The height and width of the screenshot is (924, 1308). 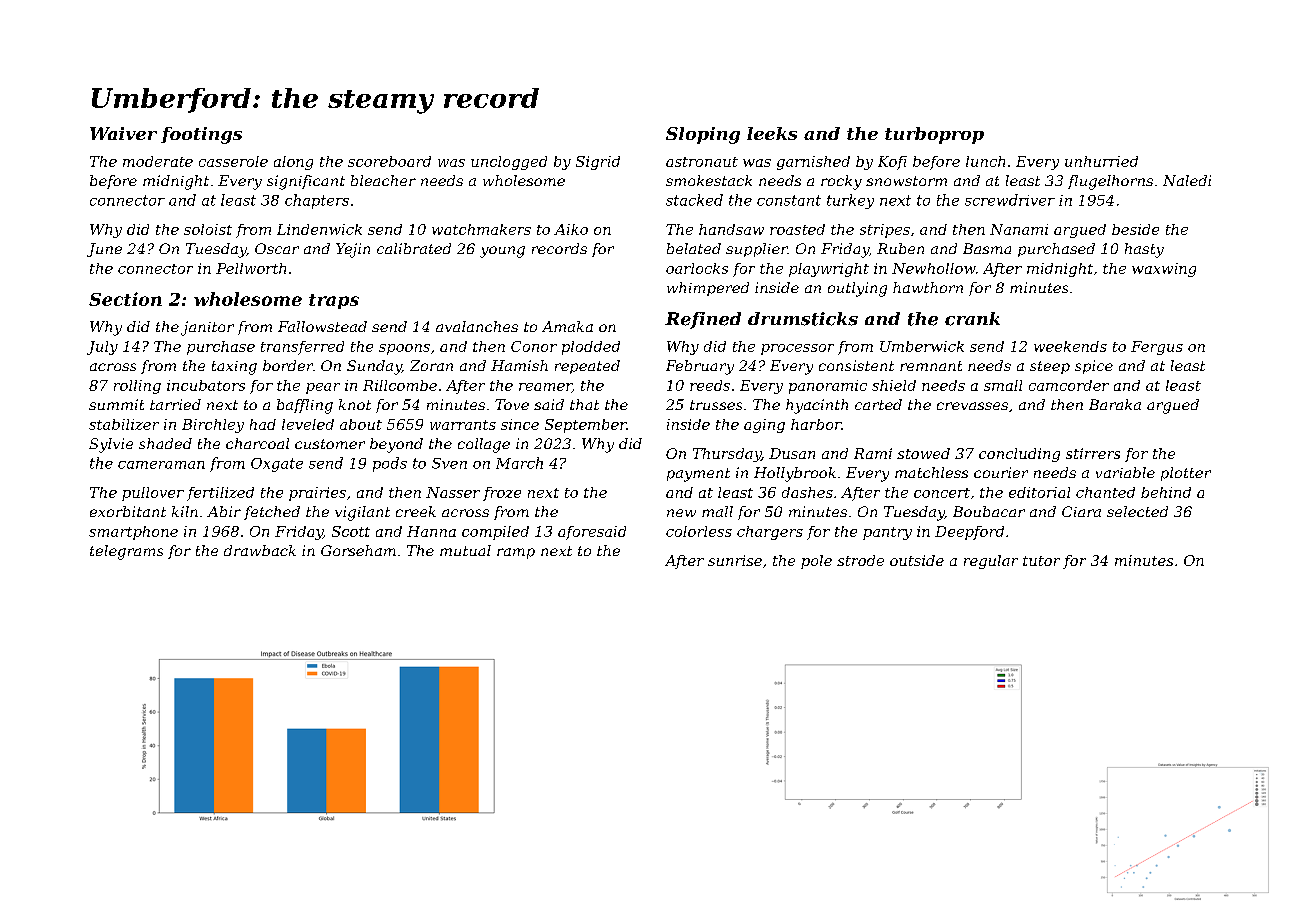 What do you see at coordinates (703, 135) in the screenshot?
I see `Sloping` at bounding box center [703, 135].
